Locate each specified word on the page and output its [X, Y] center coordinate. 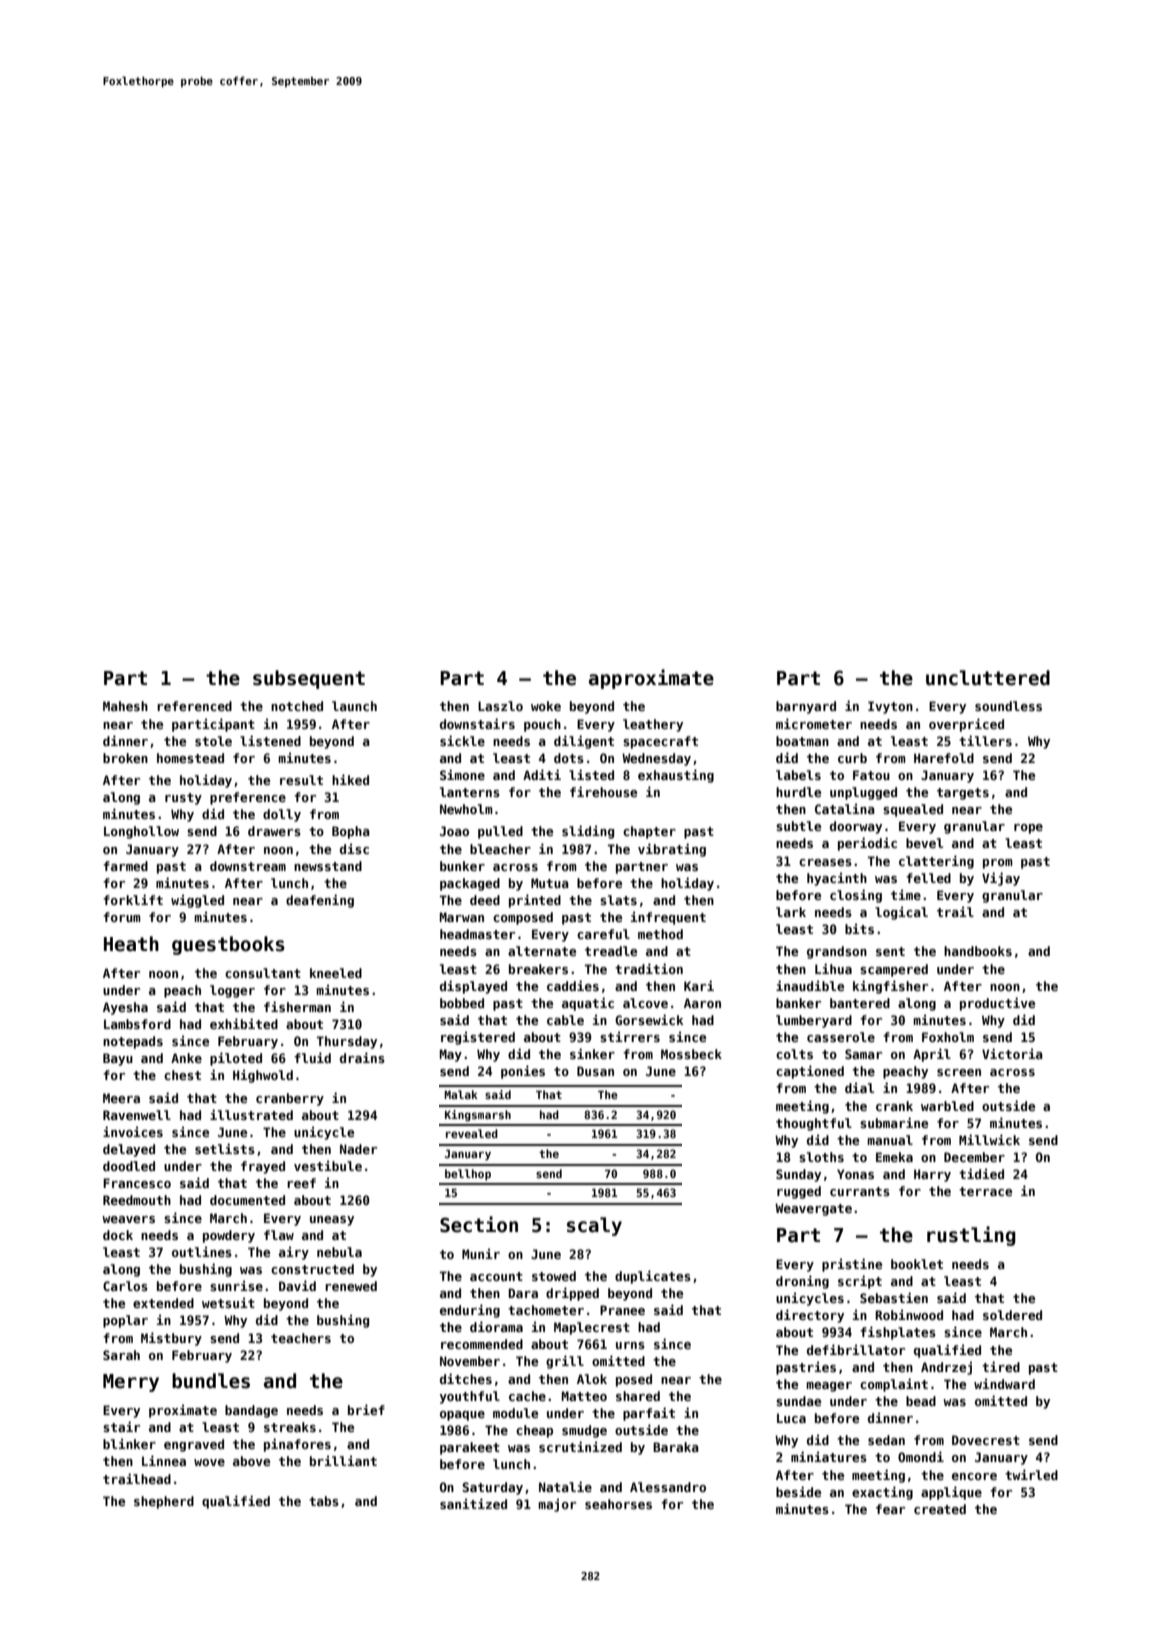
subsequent [309, 679]
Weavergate [813, 1209]
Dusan [595, 1071]
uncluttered [988, 678]
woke [546, 706]
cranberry [290, 1099]
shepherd [164, 1502]
